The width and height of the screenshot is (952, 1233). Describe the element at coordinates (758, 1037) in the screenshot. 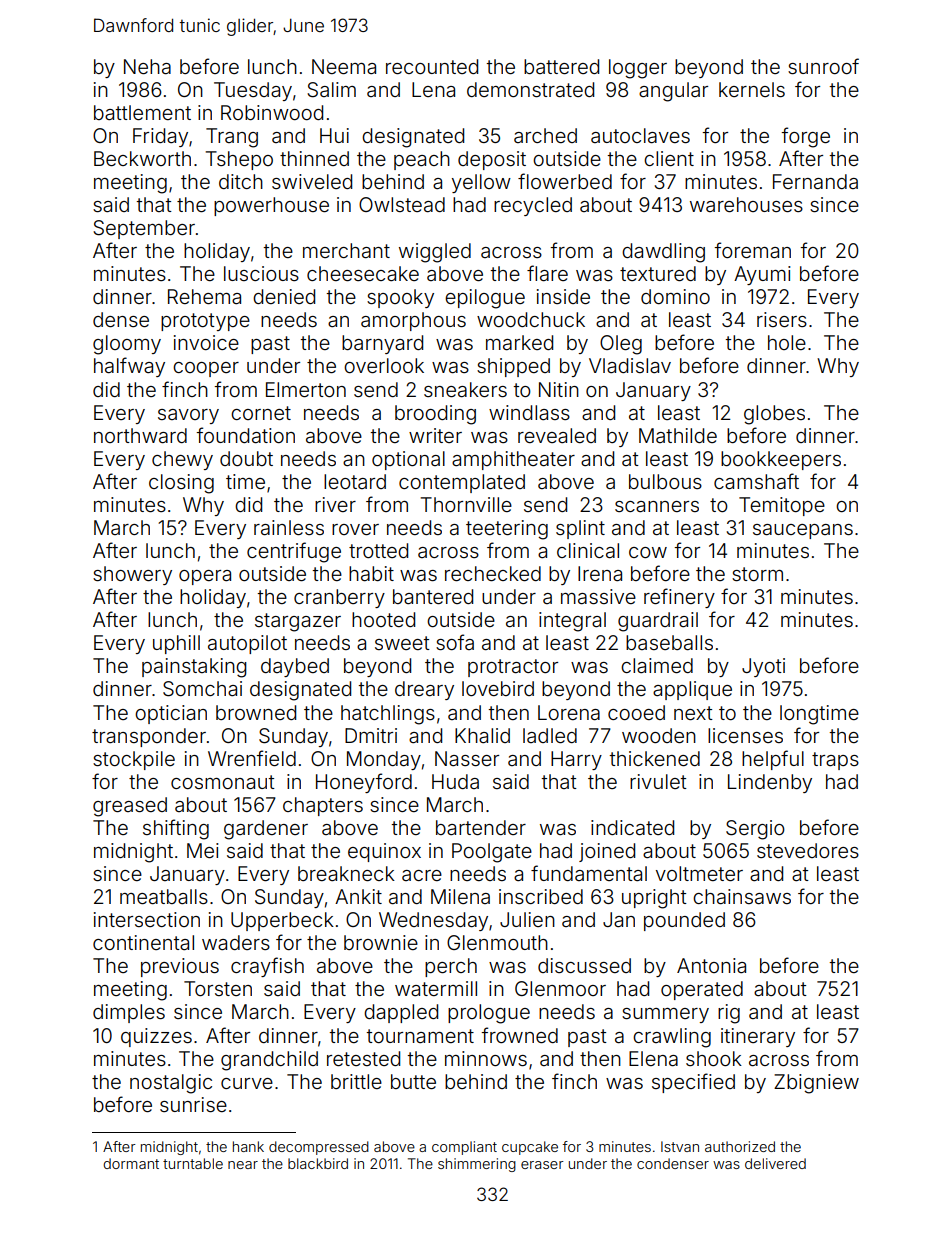

I see `itinerary` at that location.
